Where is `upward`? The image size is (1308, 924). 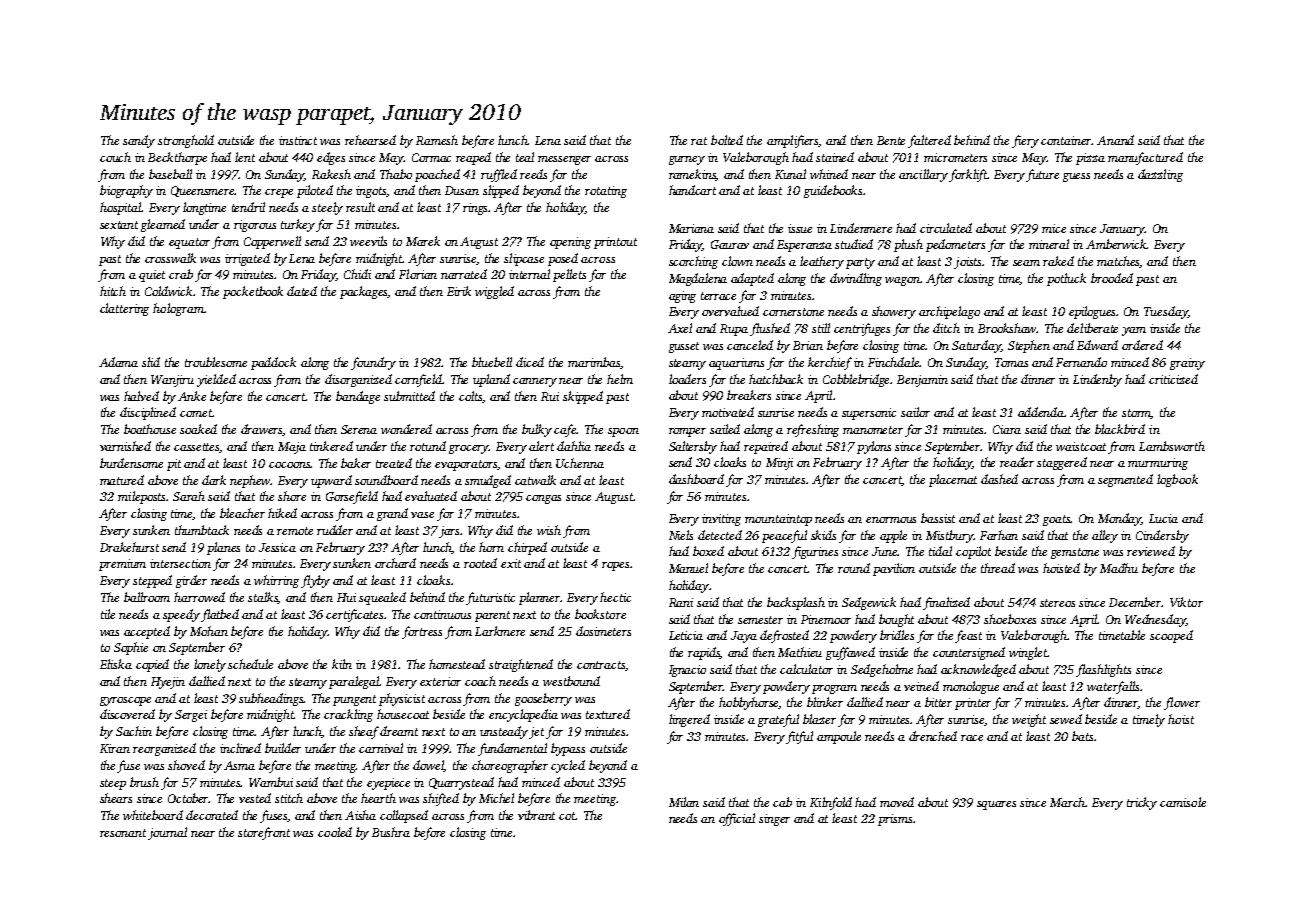 upward is located at coordinates (331, 481).
